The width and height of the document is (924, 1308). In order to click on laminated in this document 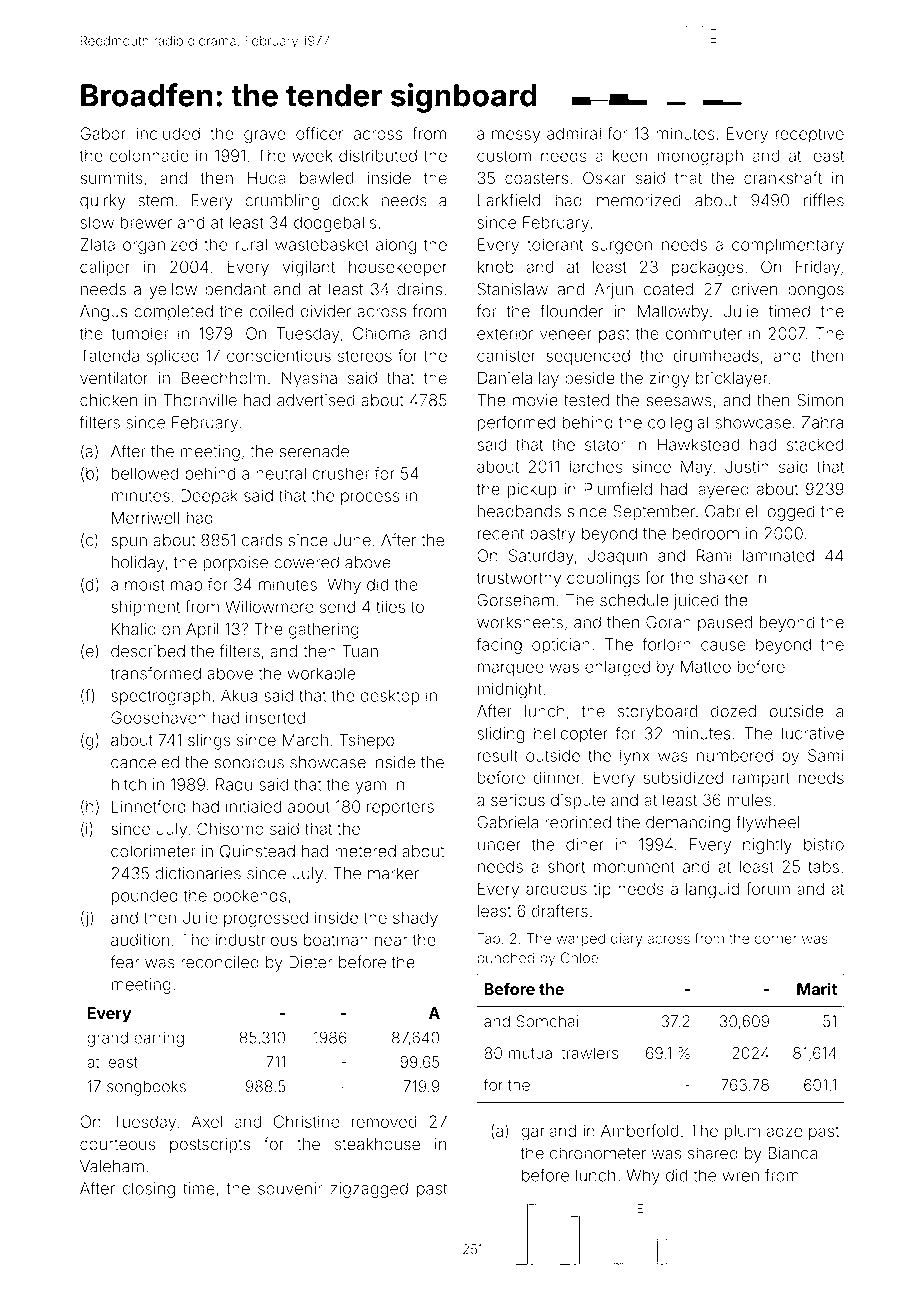, I will do `click(778, 555)`.
